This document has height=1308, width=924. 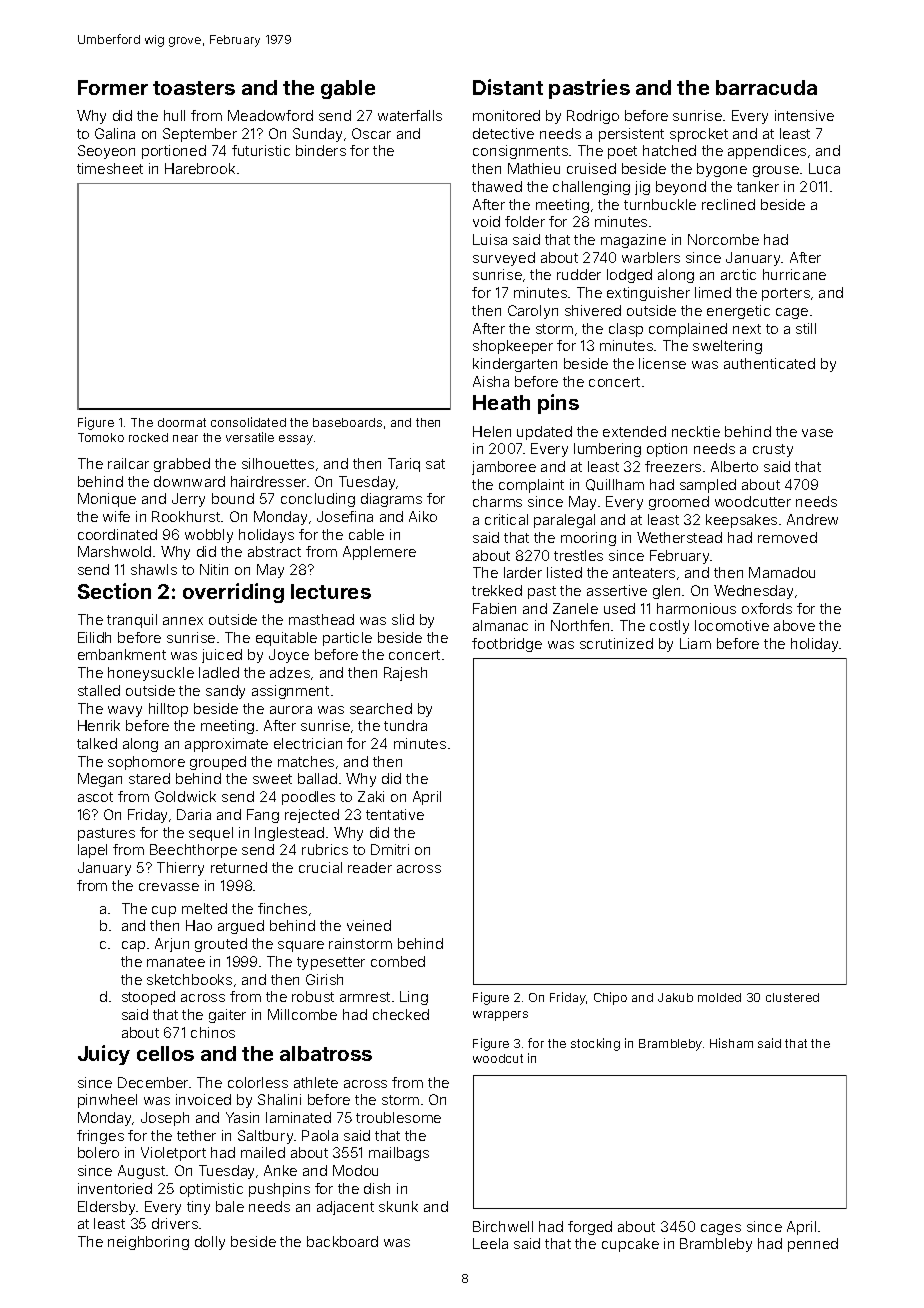 What do you see at coordinates (200, 168) in the document?
I see `Harebrook` at bounding box center [200, 168].
